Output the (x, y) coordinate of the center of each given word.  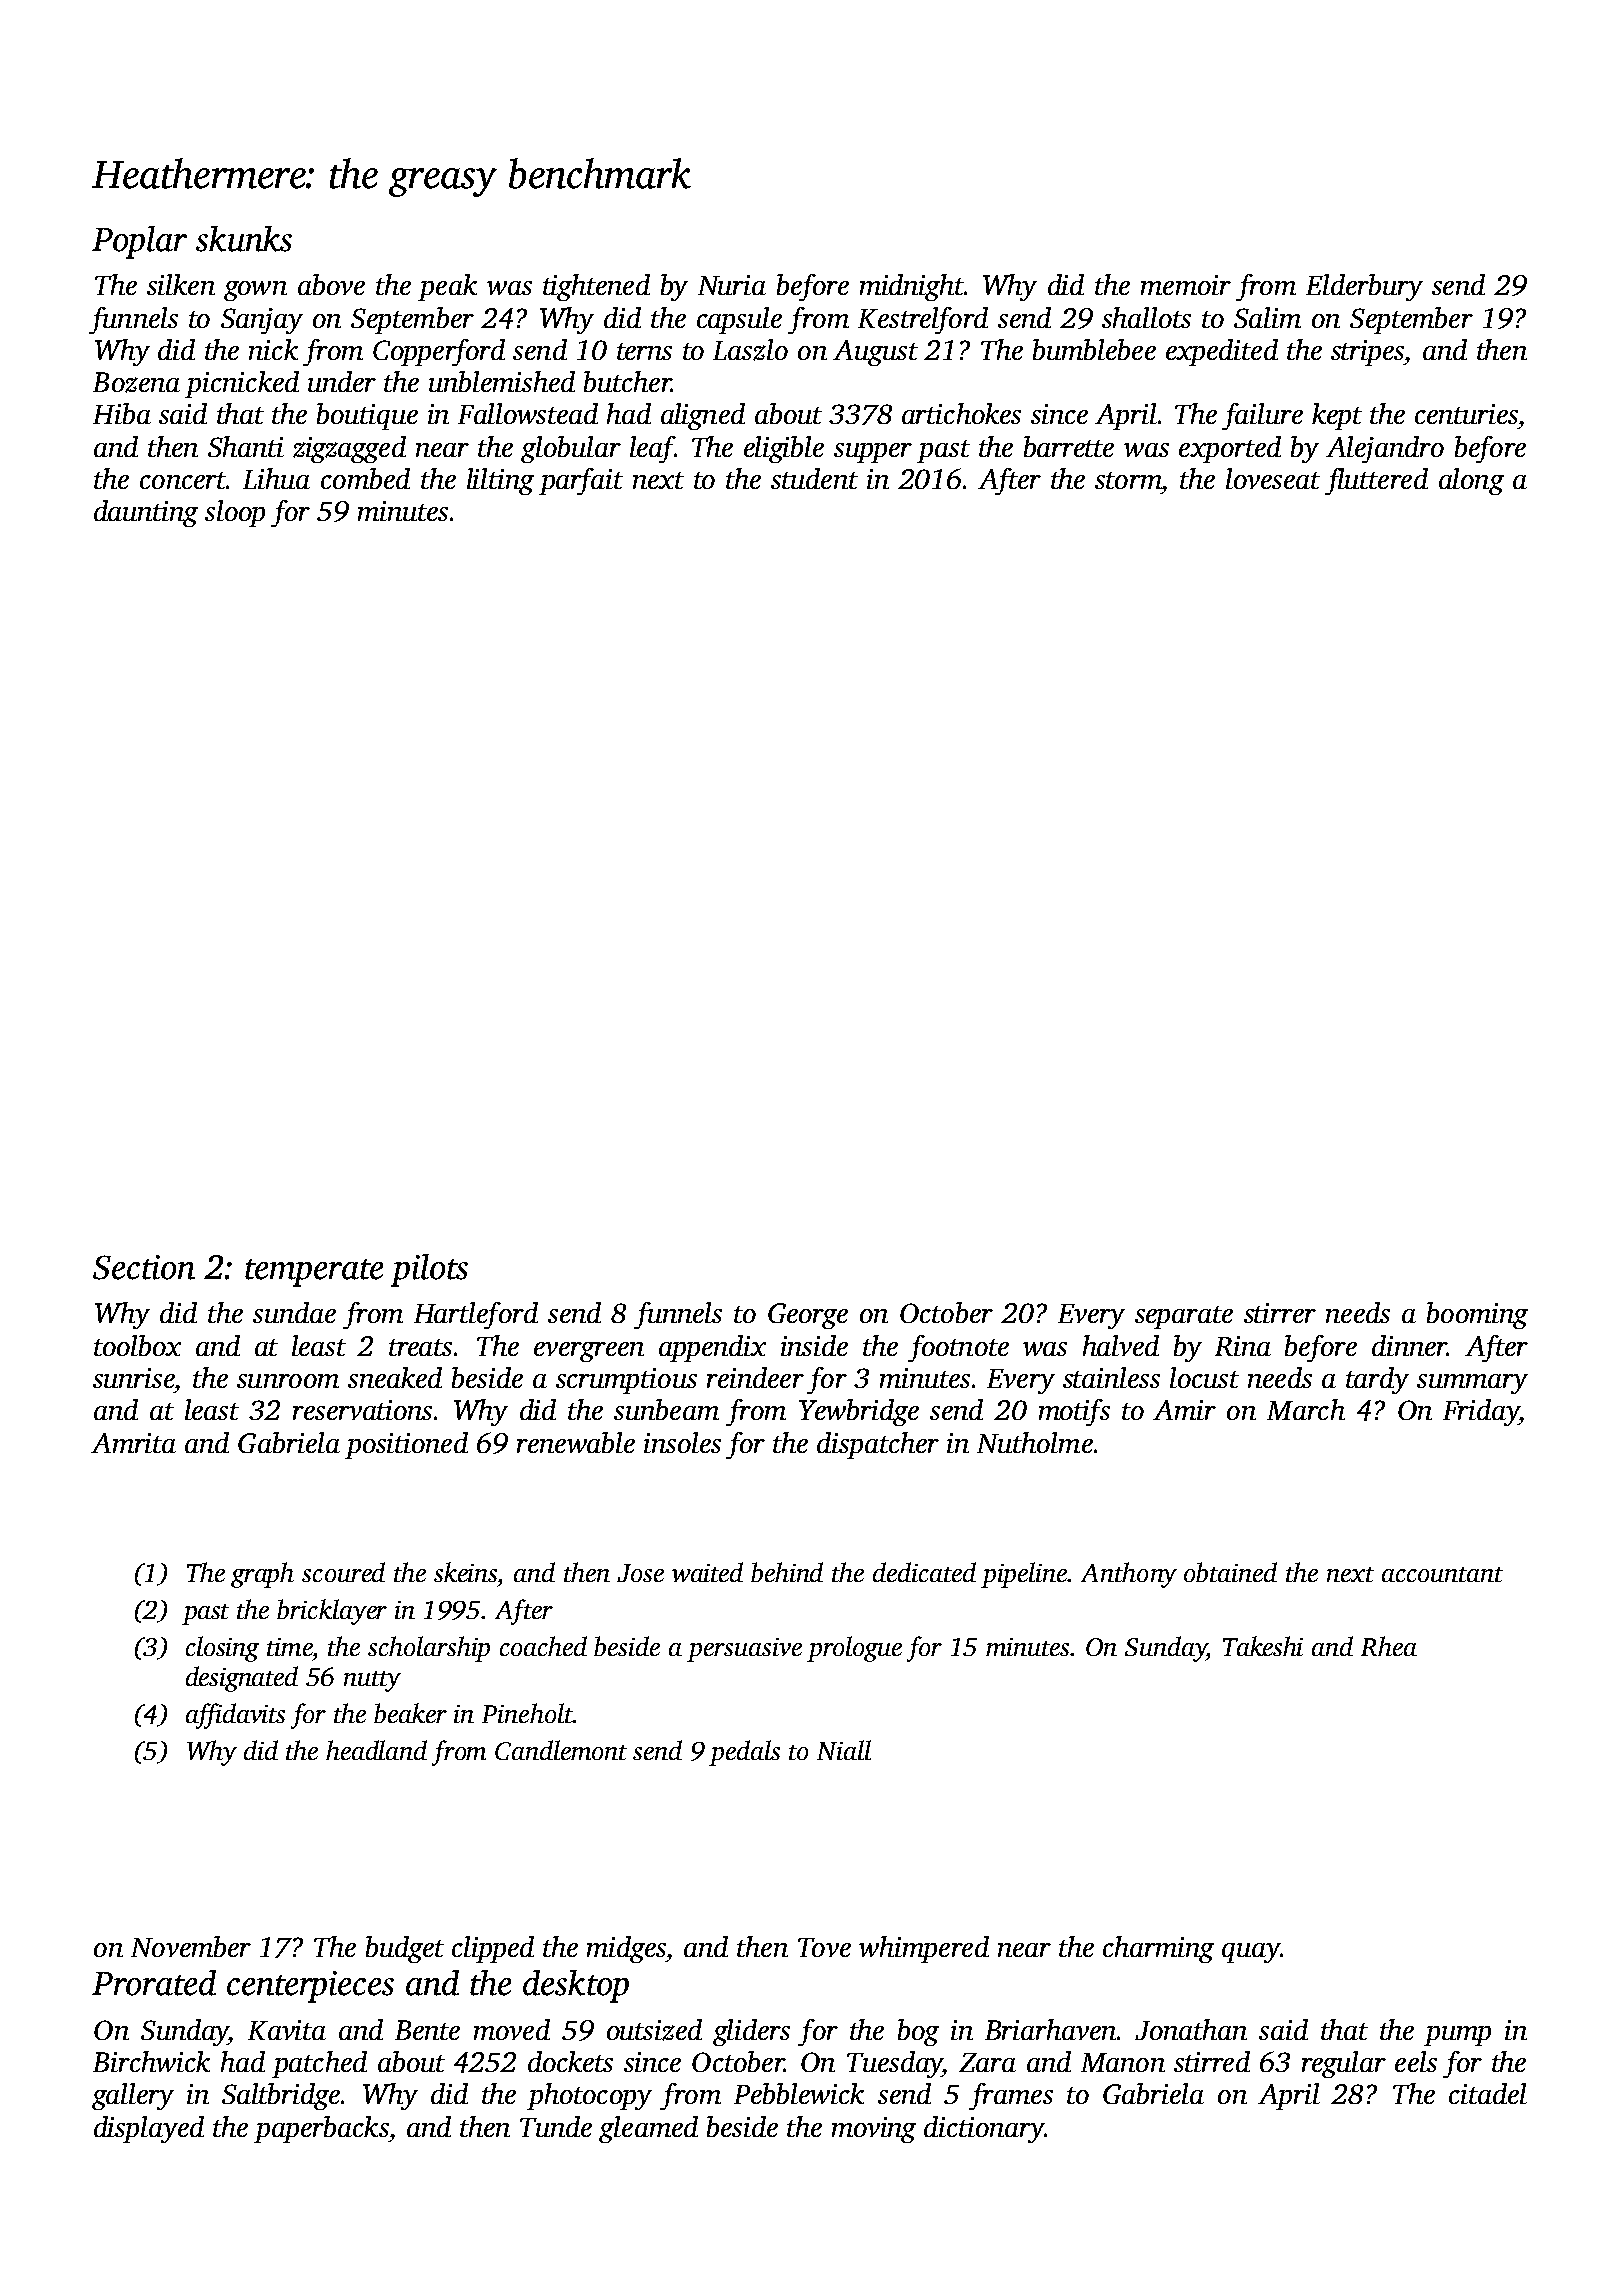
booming (1477, 1315)
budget (405, 1949)
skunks (244, 239)
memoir (1186, 285)
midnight (912, 287)
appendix (712, 1348)
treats (420, 1347)
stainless (1111, 1377)
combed (365, 478)
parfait (581, 481)
